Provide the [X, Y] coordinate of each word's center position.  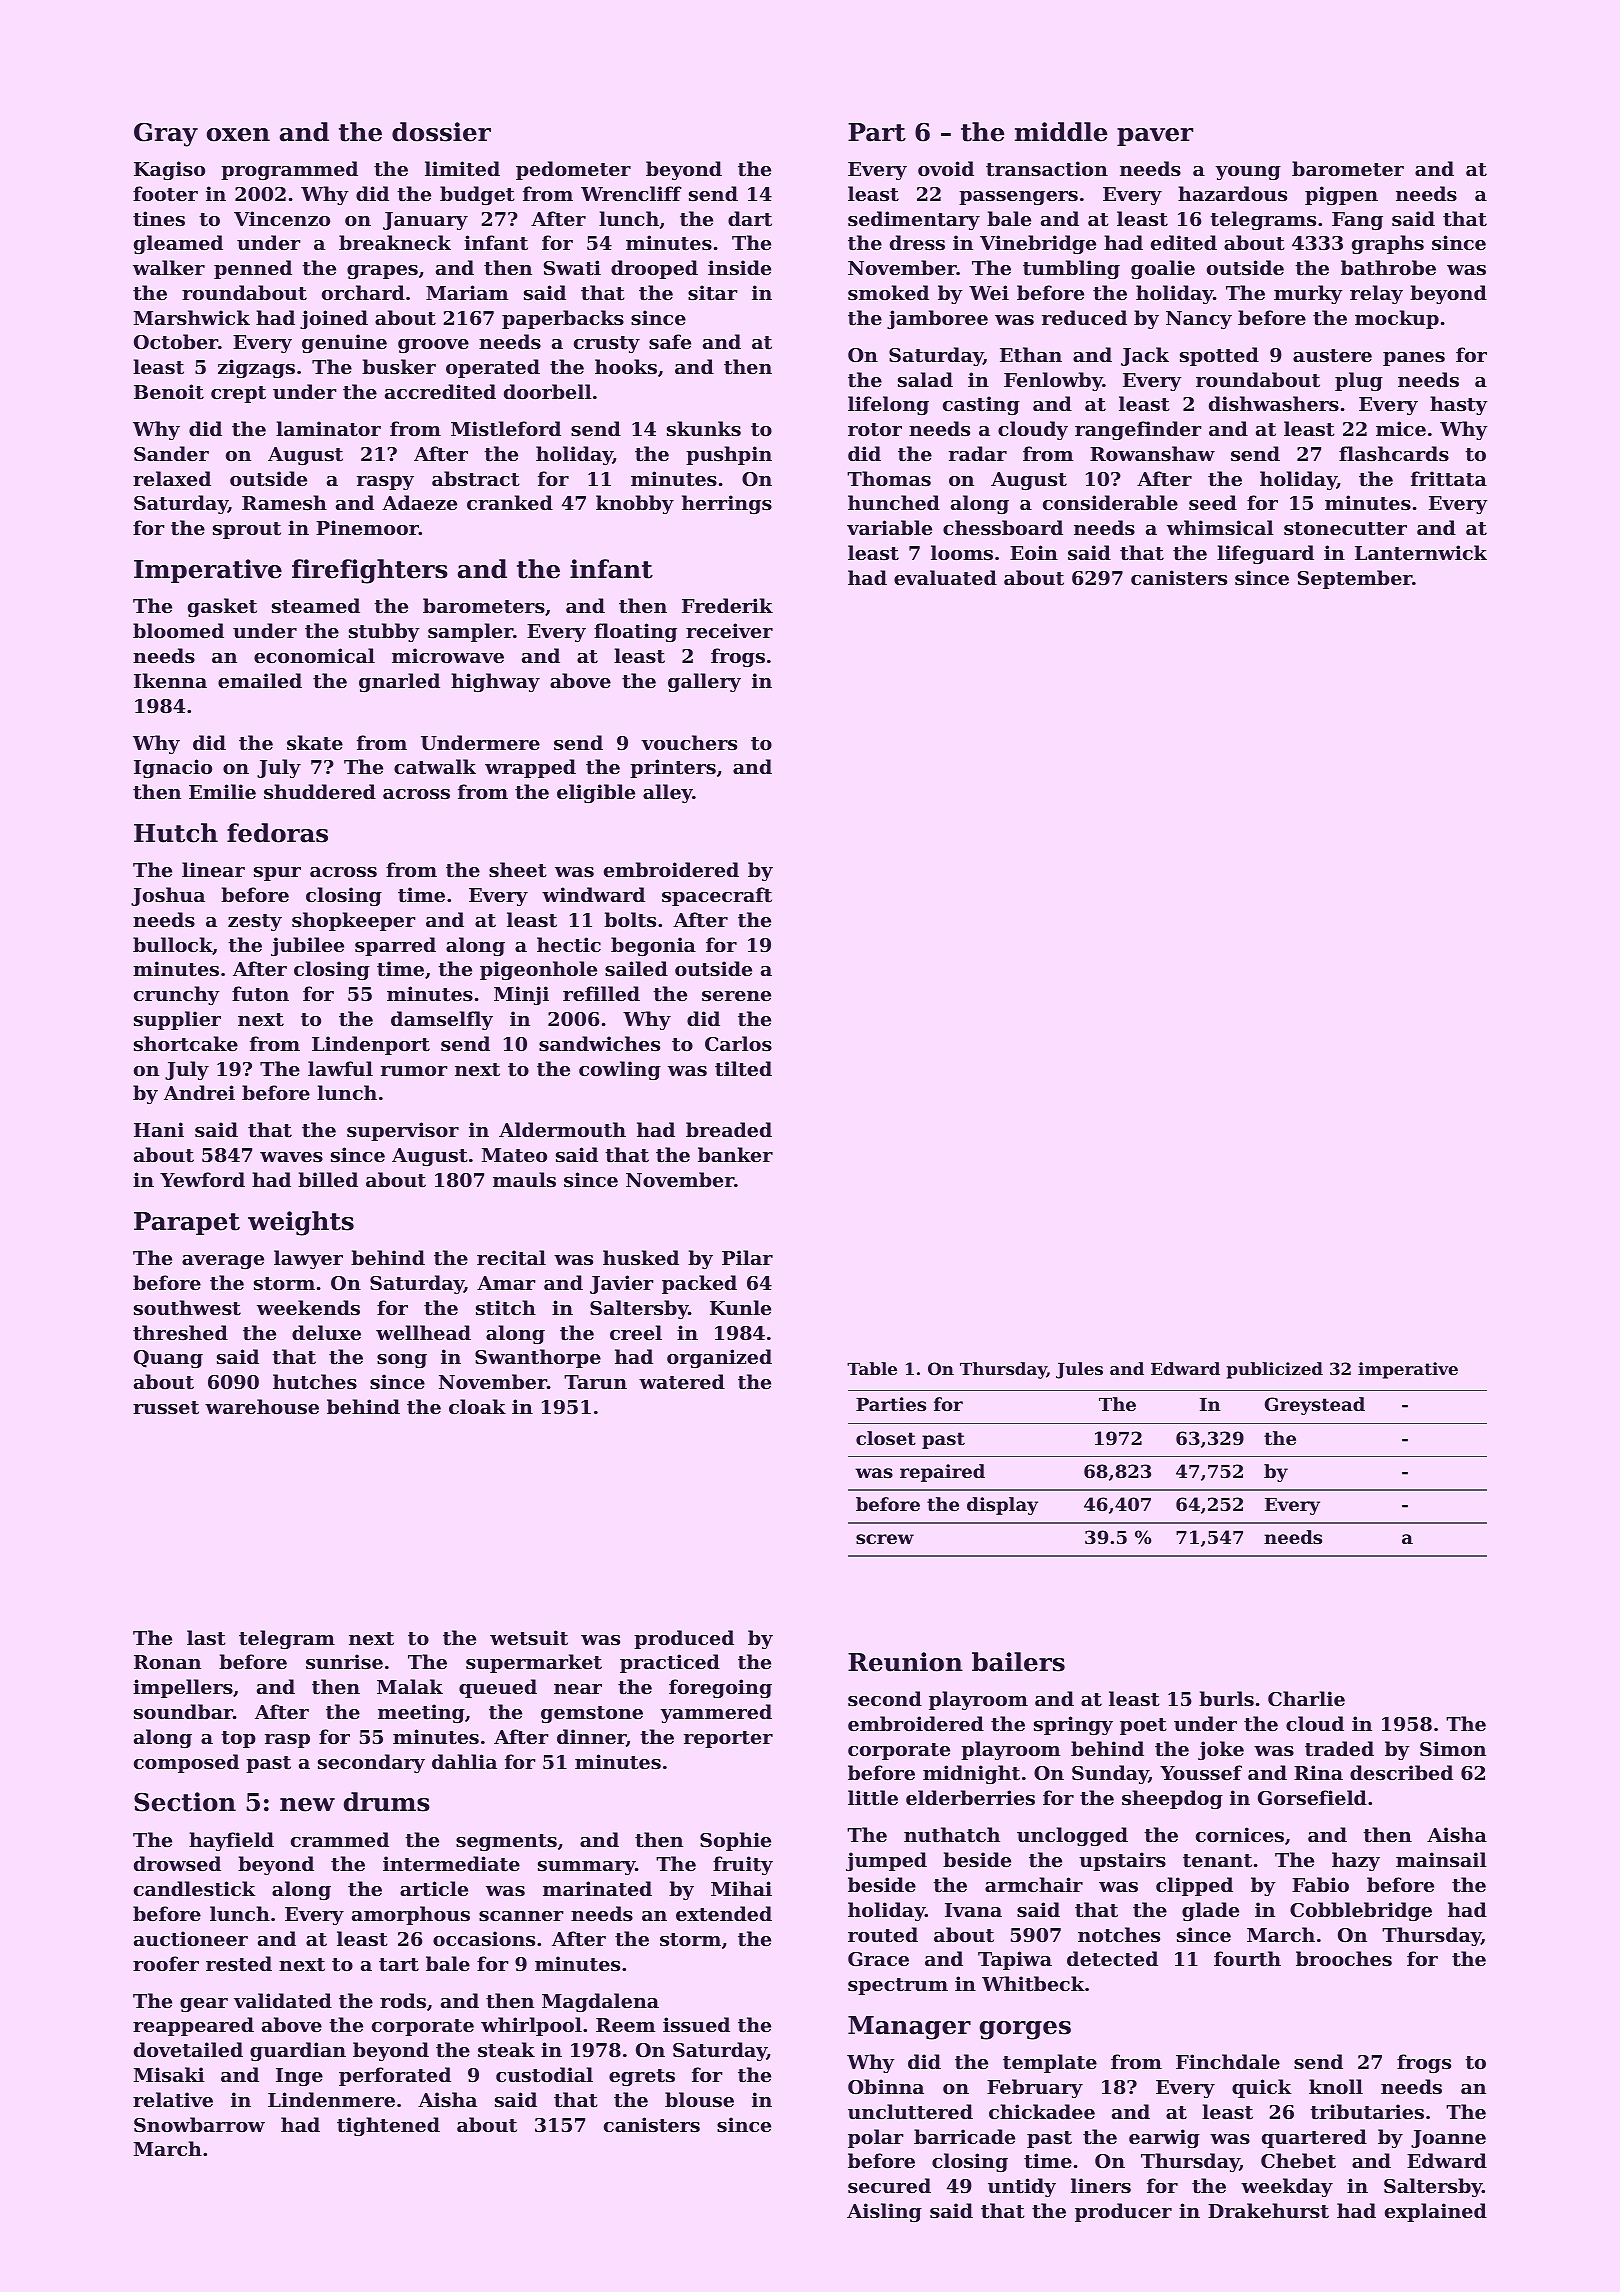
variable [889, 527]
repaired [942, 1473]
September [1355, 579]
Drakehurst [1268, 2211]
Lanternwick [1421, 553]
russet [166, 1408]
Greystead [1315, 1406]
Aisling [884, 2212]
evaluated [945, 578]
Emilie [222, 791]
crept [238, 394]
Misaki [169, 2075]
